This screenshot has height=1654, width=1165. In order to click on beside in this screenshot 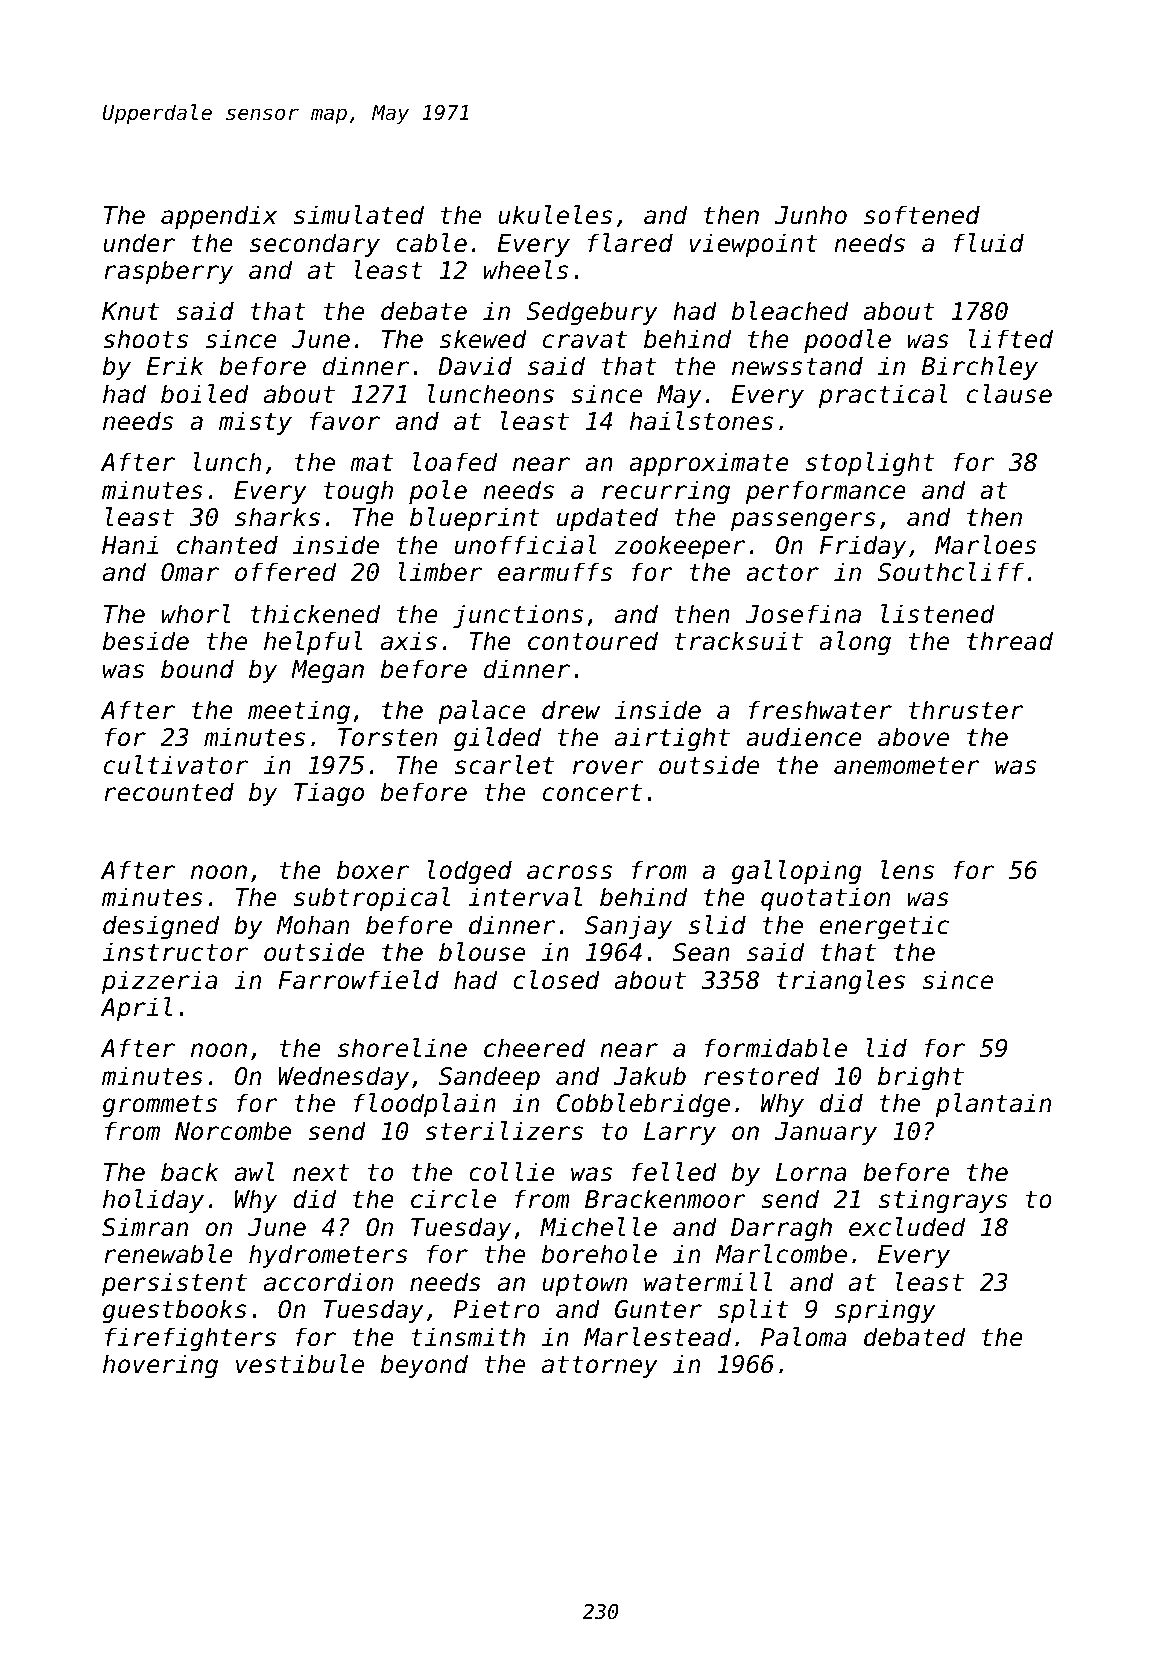, I will do `click(146, 641)`.
